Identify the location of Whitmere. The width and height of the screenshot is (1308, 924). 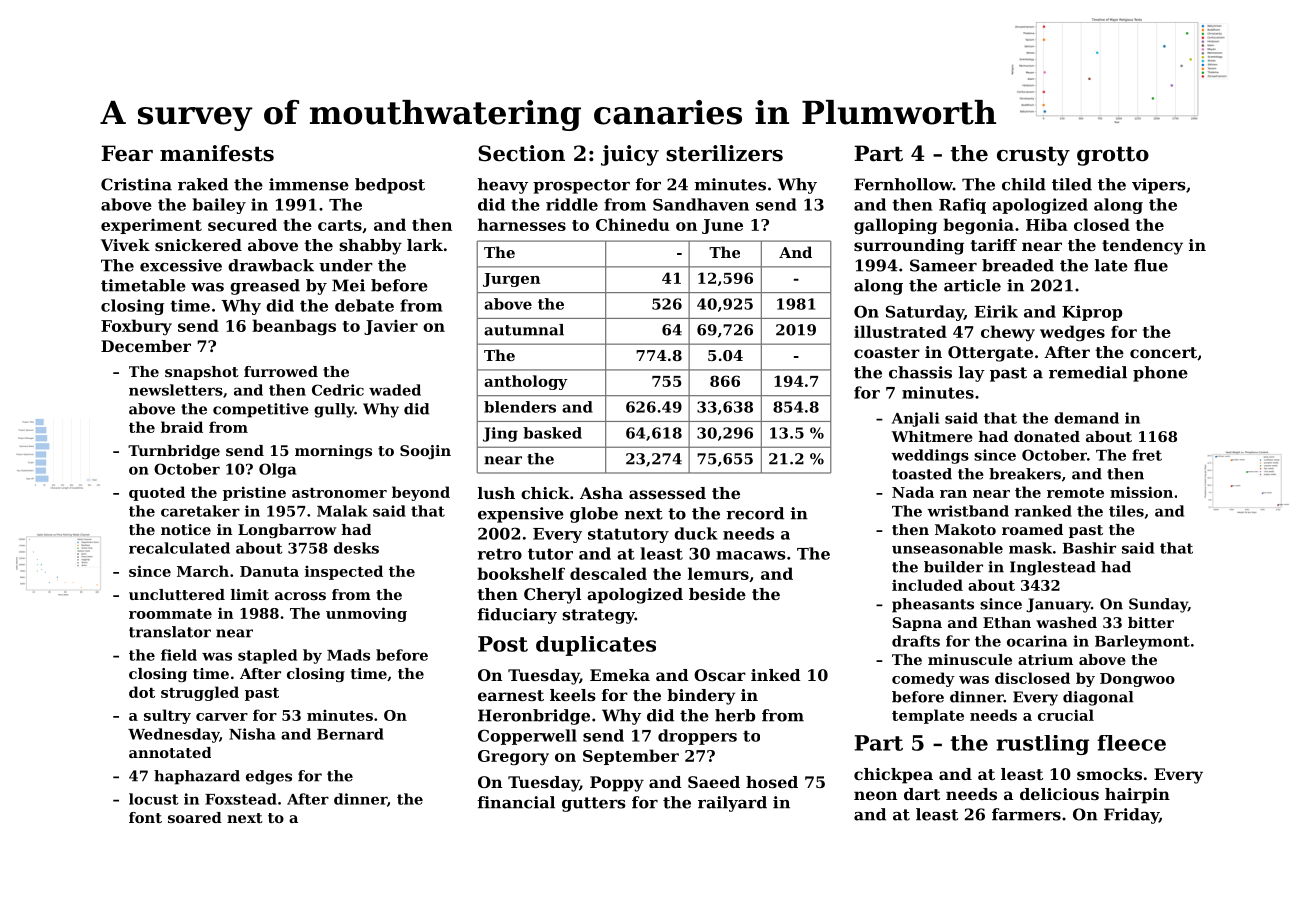
(932, 436).
